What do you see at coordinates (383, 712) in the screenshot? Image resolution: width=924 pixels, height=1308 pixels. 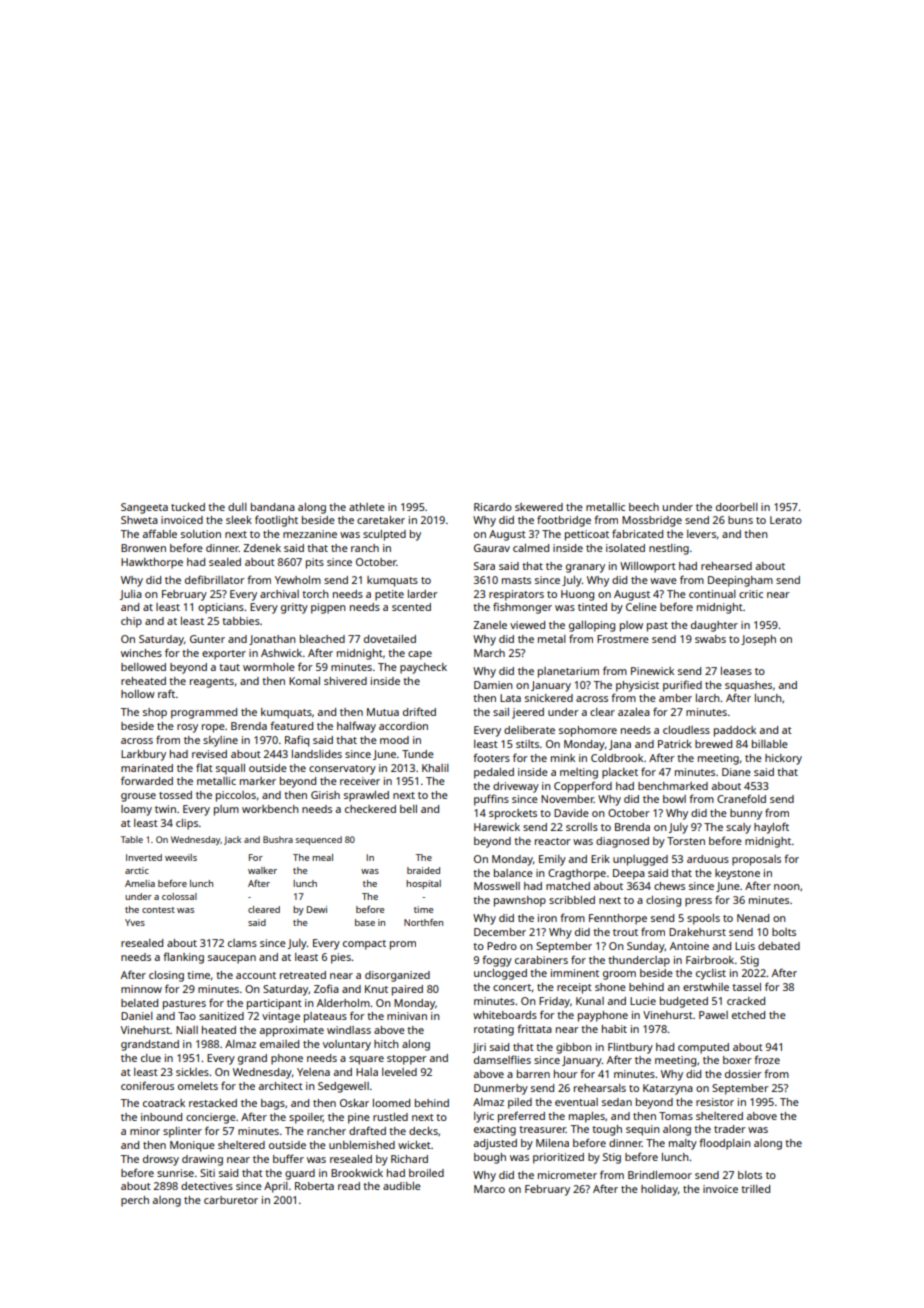 I see `Mutua` at bounding box center [383, 712].
